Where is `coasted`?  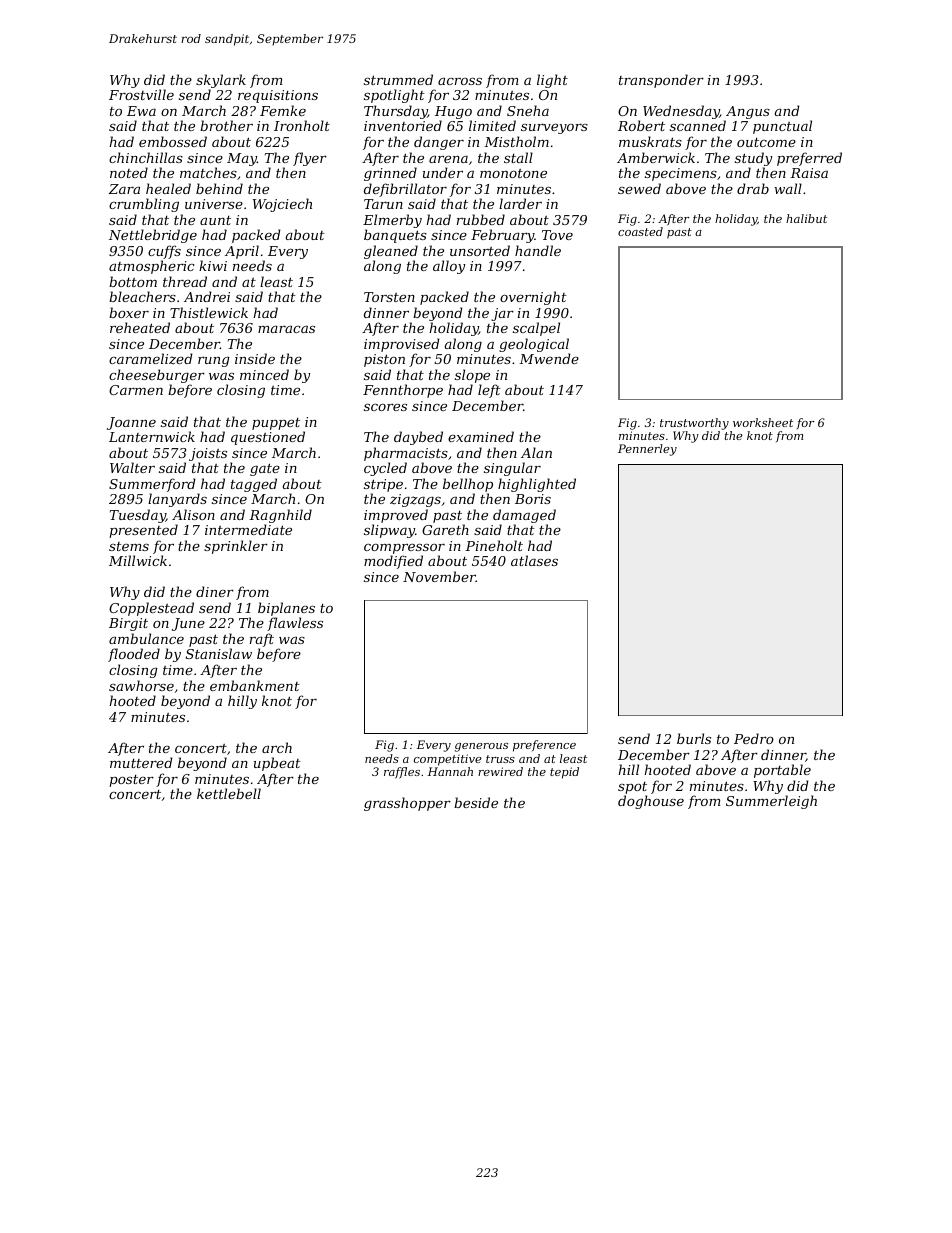 coasted is located at coordinates (640, 231).
